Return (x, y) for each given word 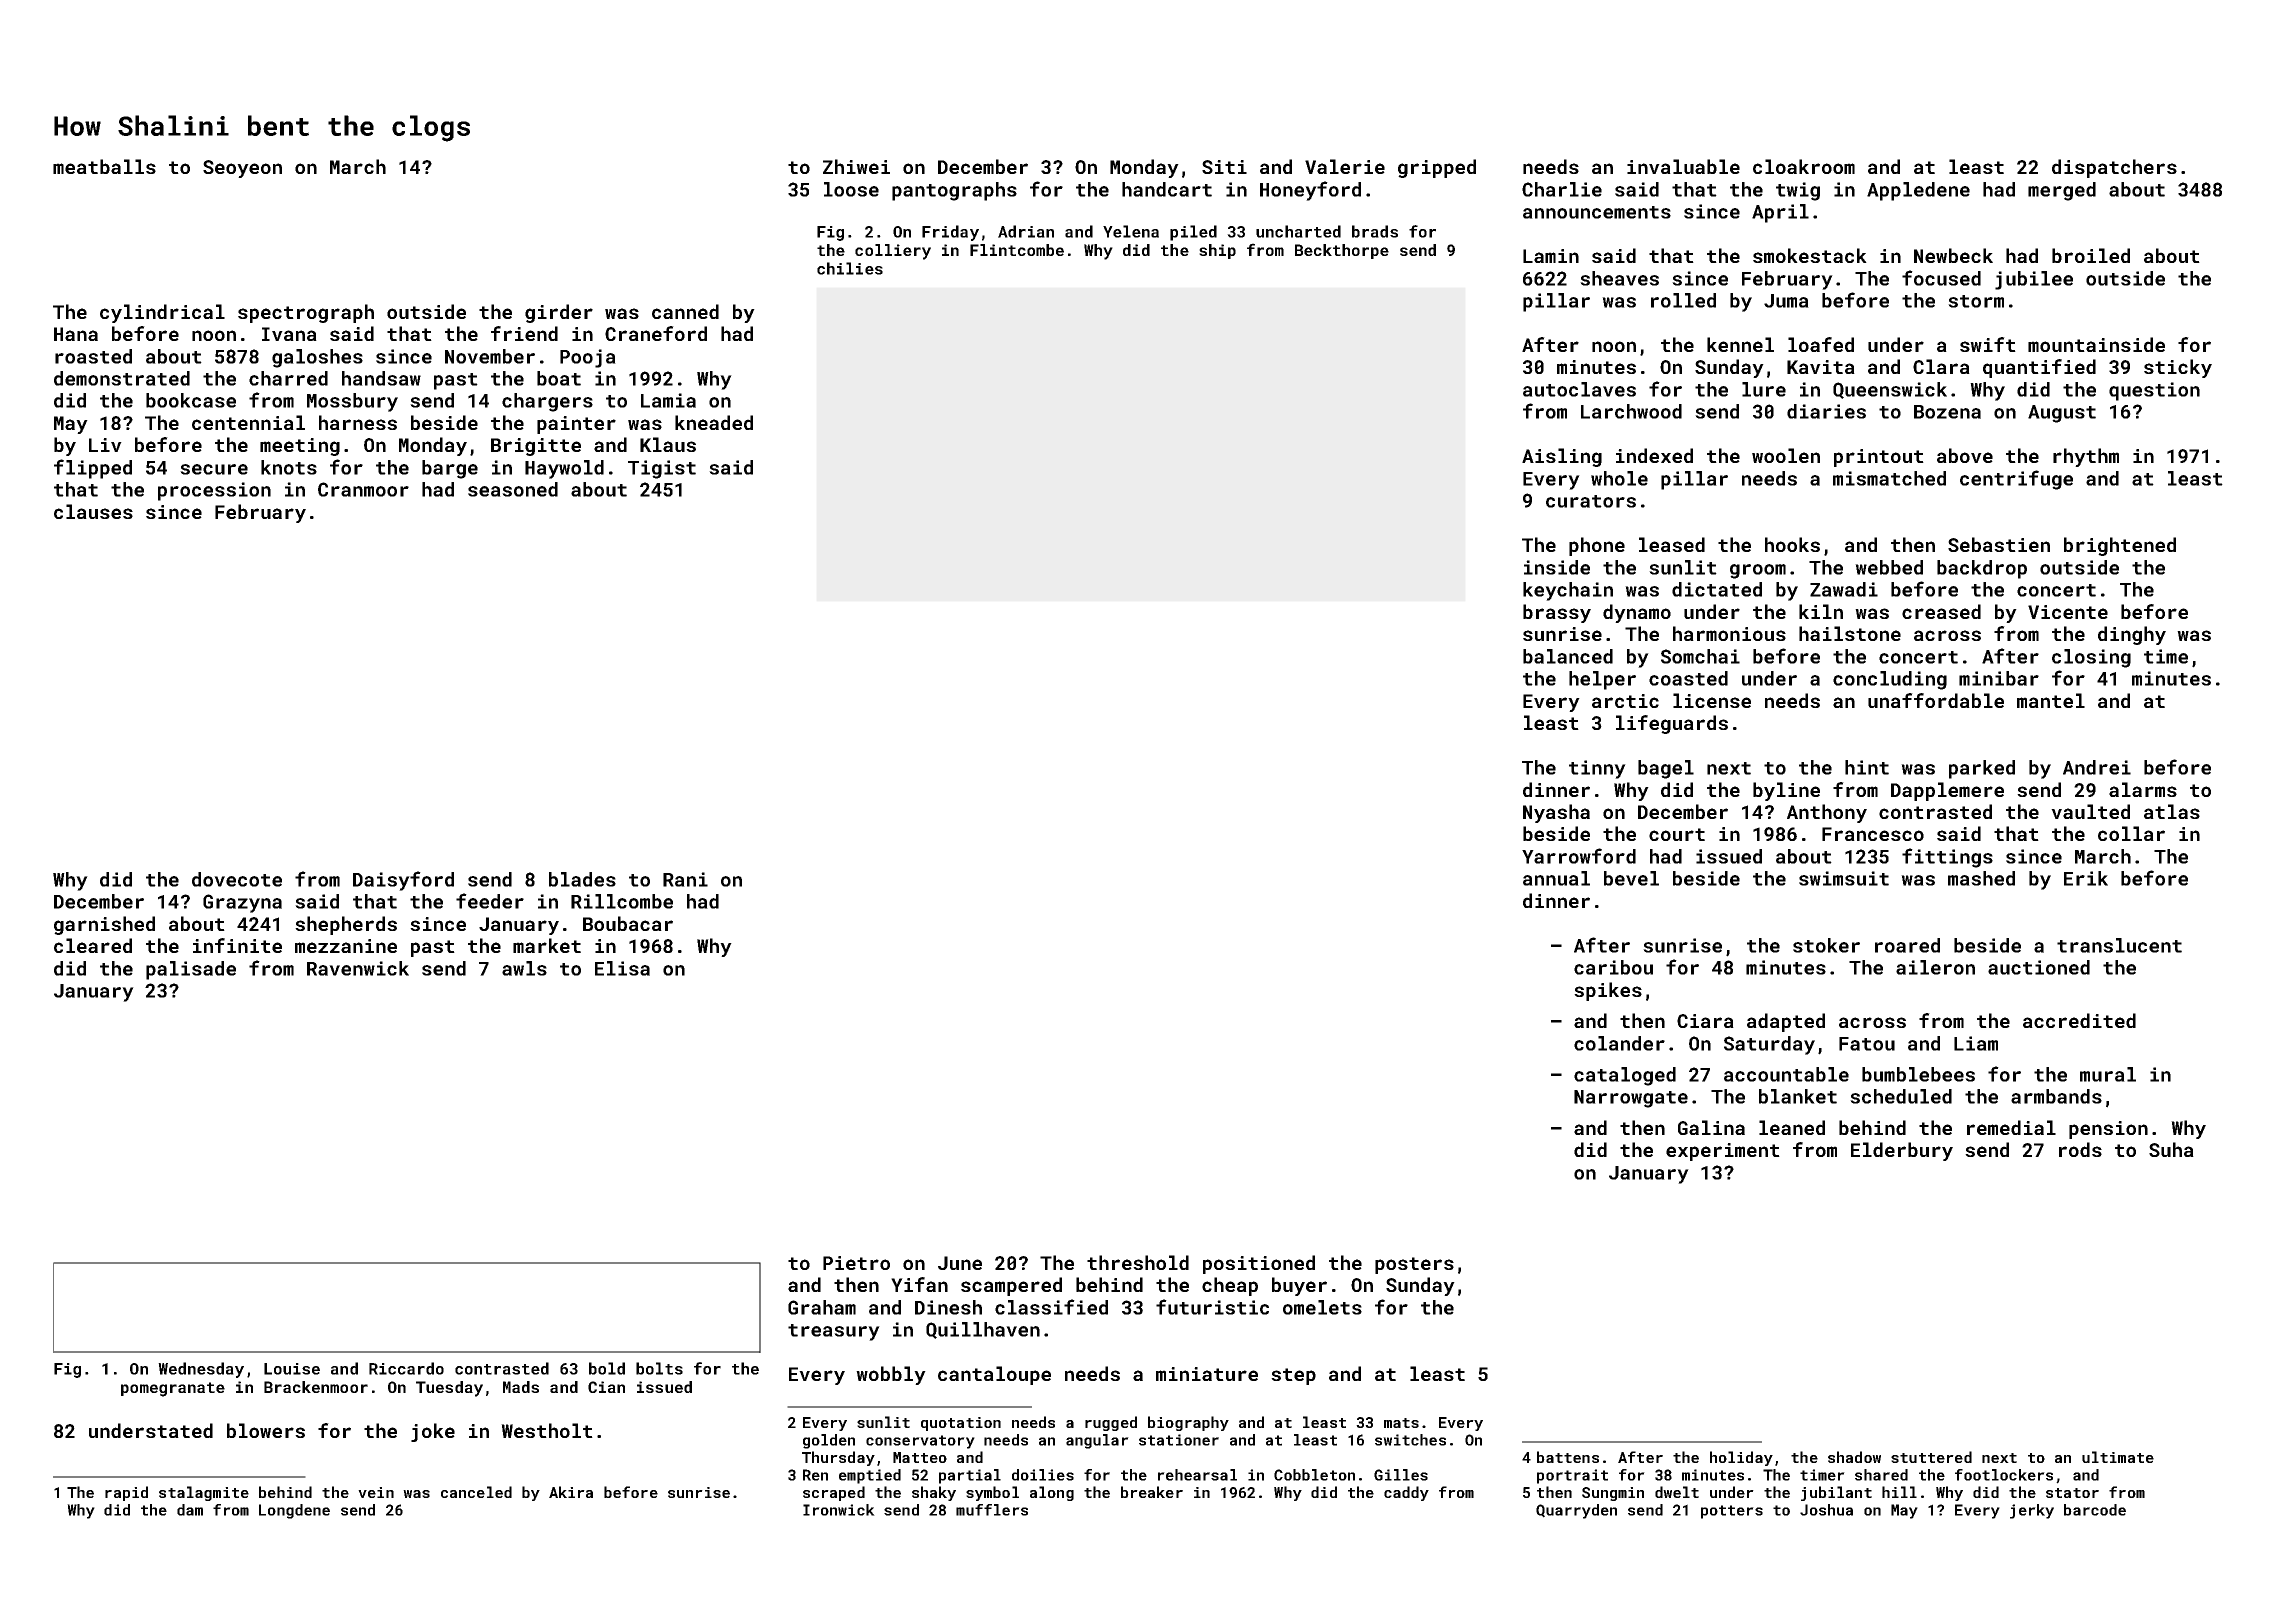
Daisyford (403, 881)
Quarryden (1576, 1511)
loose (851, 189)
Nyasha (1556, 813)
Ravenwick (358, 968)
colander (1619, 1043)
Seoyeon (242, 169)
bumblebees (1918, 1074)
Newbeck (1953, 255)
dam (190, 1510)
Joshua (1826, 1510)
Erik (2086, 878)
